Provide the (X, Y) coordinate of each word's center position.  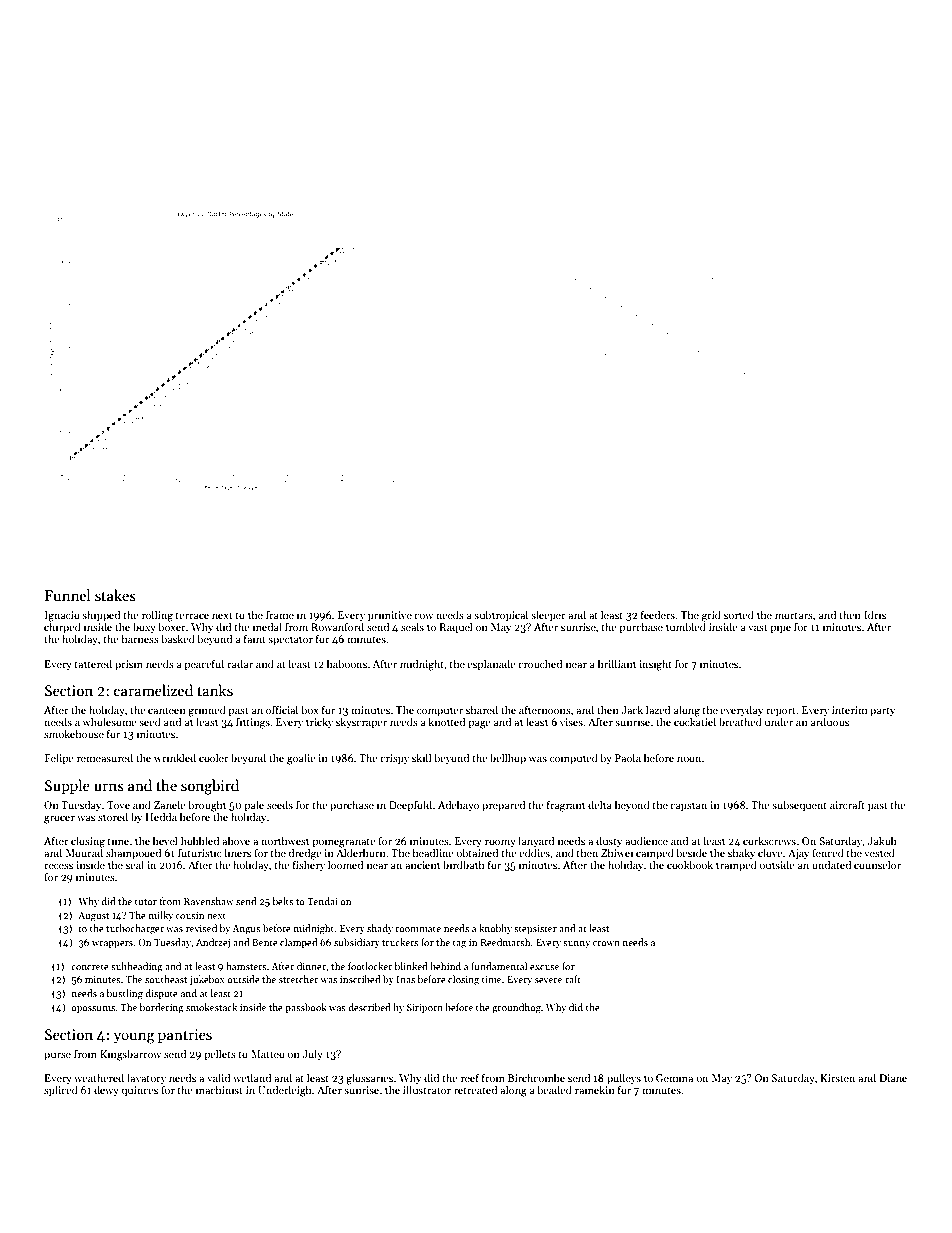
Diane (893, 1078)
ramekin (595, 1089)
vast (758, 627)
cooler (214, 757)
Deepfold (410, 805)
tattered (93, 663)
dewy (106, 1090)
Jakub (882, 840)
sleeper (548, 615)
